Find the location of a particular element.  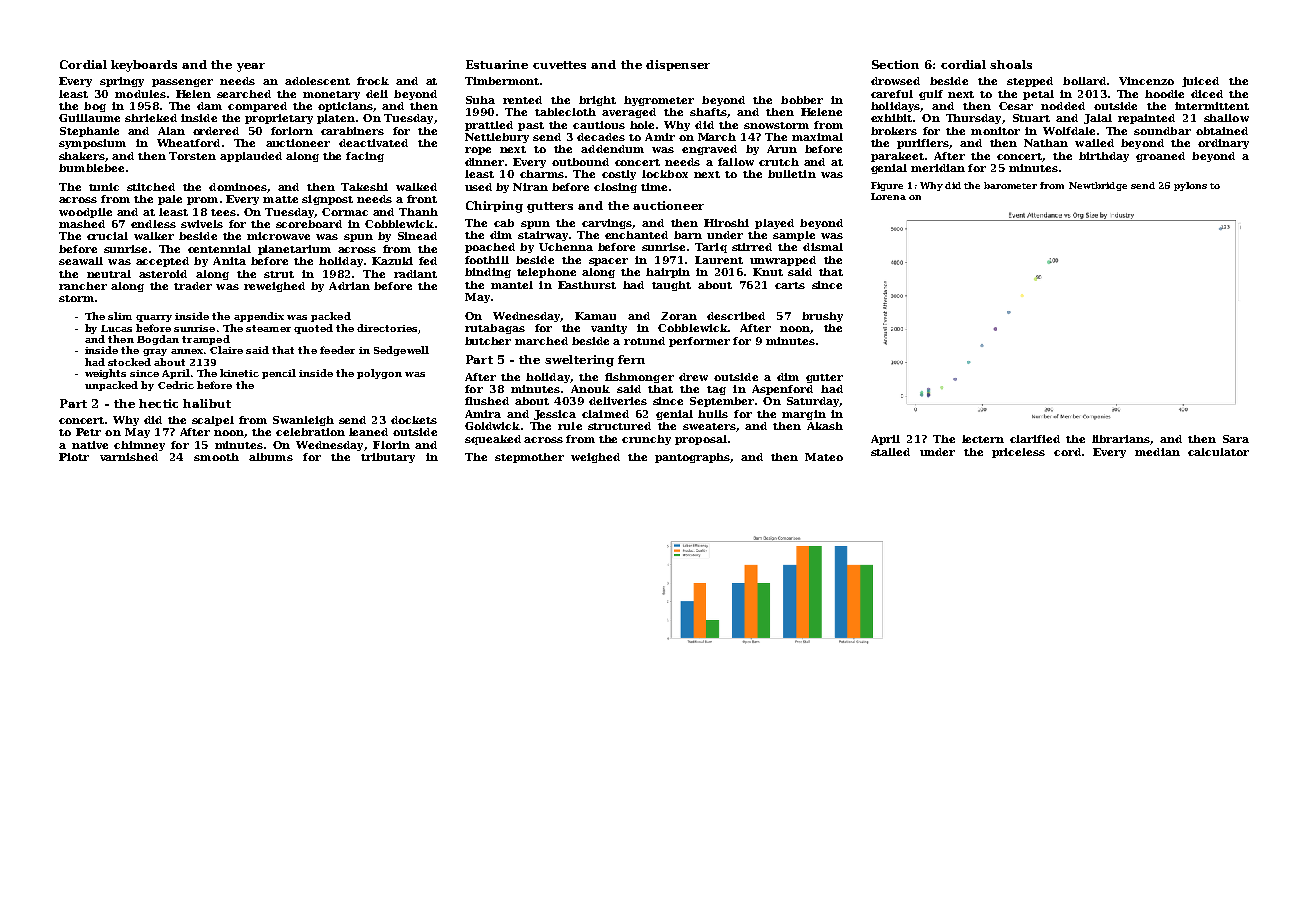

monitor is located at coordinates (995, 131).
